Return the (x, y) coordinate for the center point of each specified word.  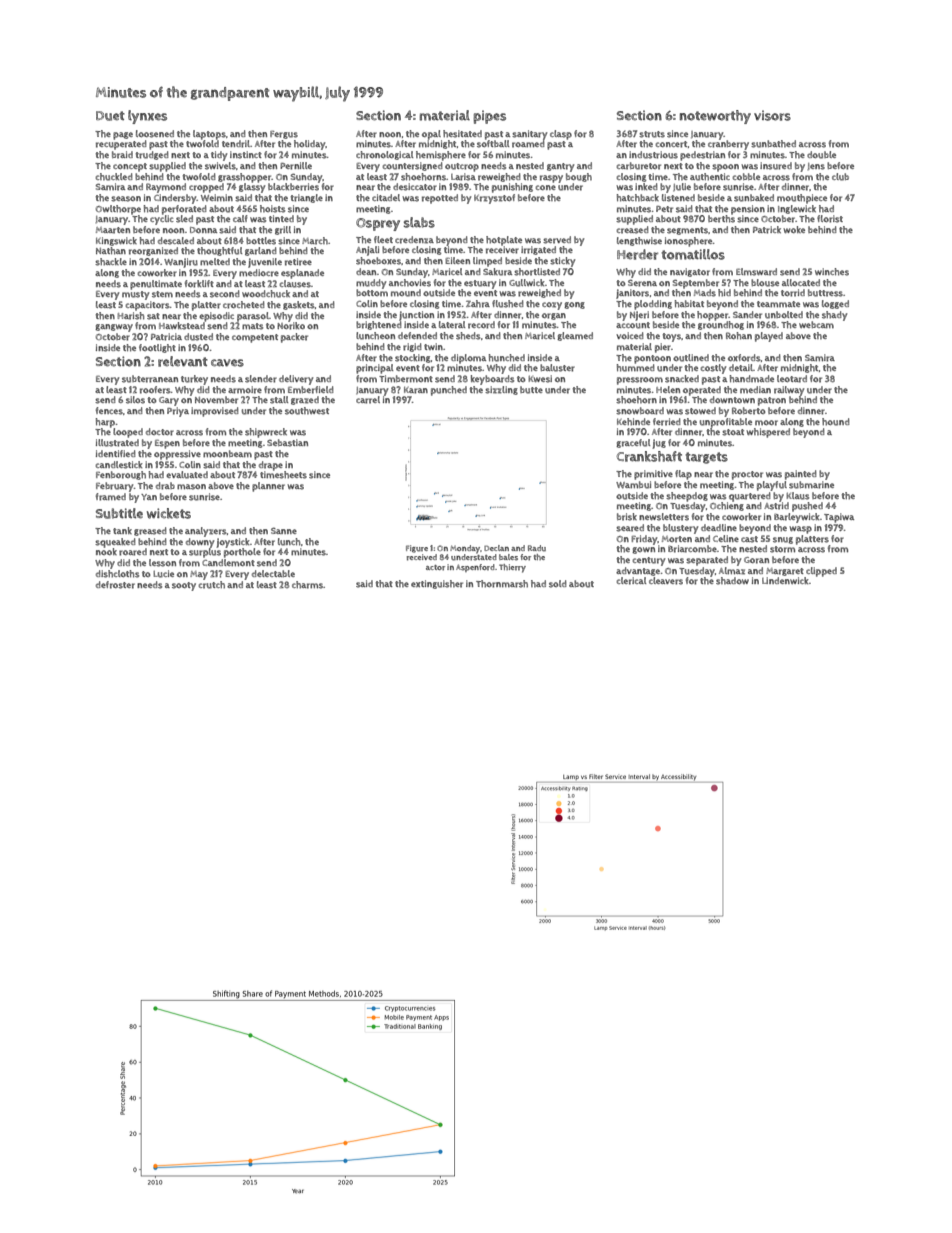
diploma (468, 359)
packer (294, 338)
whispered (768, 433)
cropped (206, 188)
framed (111, 497)
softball (493, 144)
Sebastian (287, 443)
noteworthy (715, 117)
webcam (816, 324)
